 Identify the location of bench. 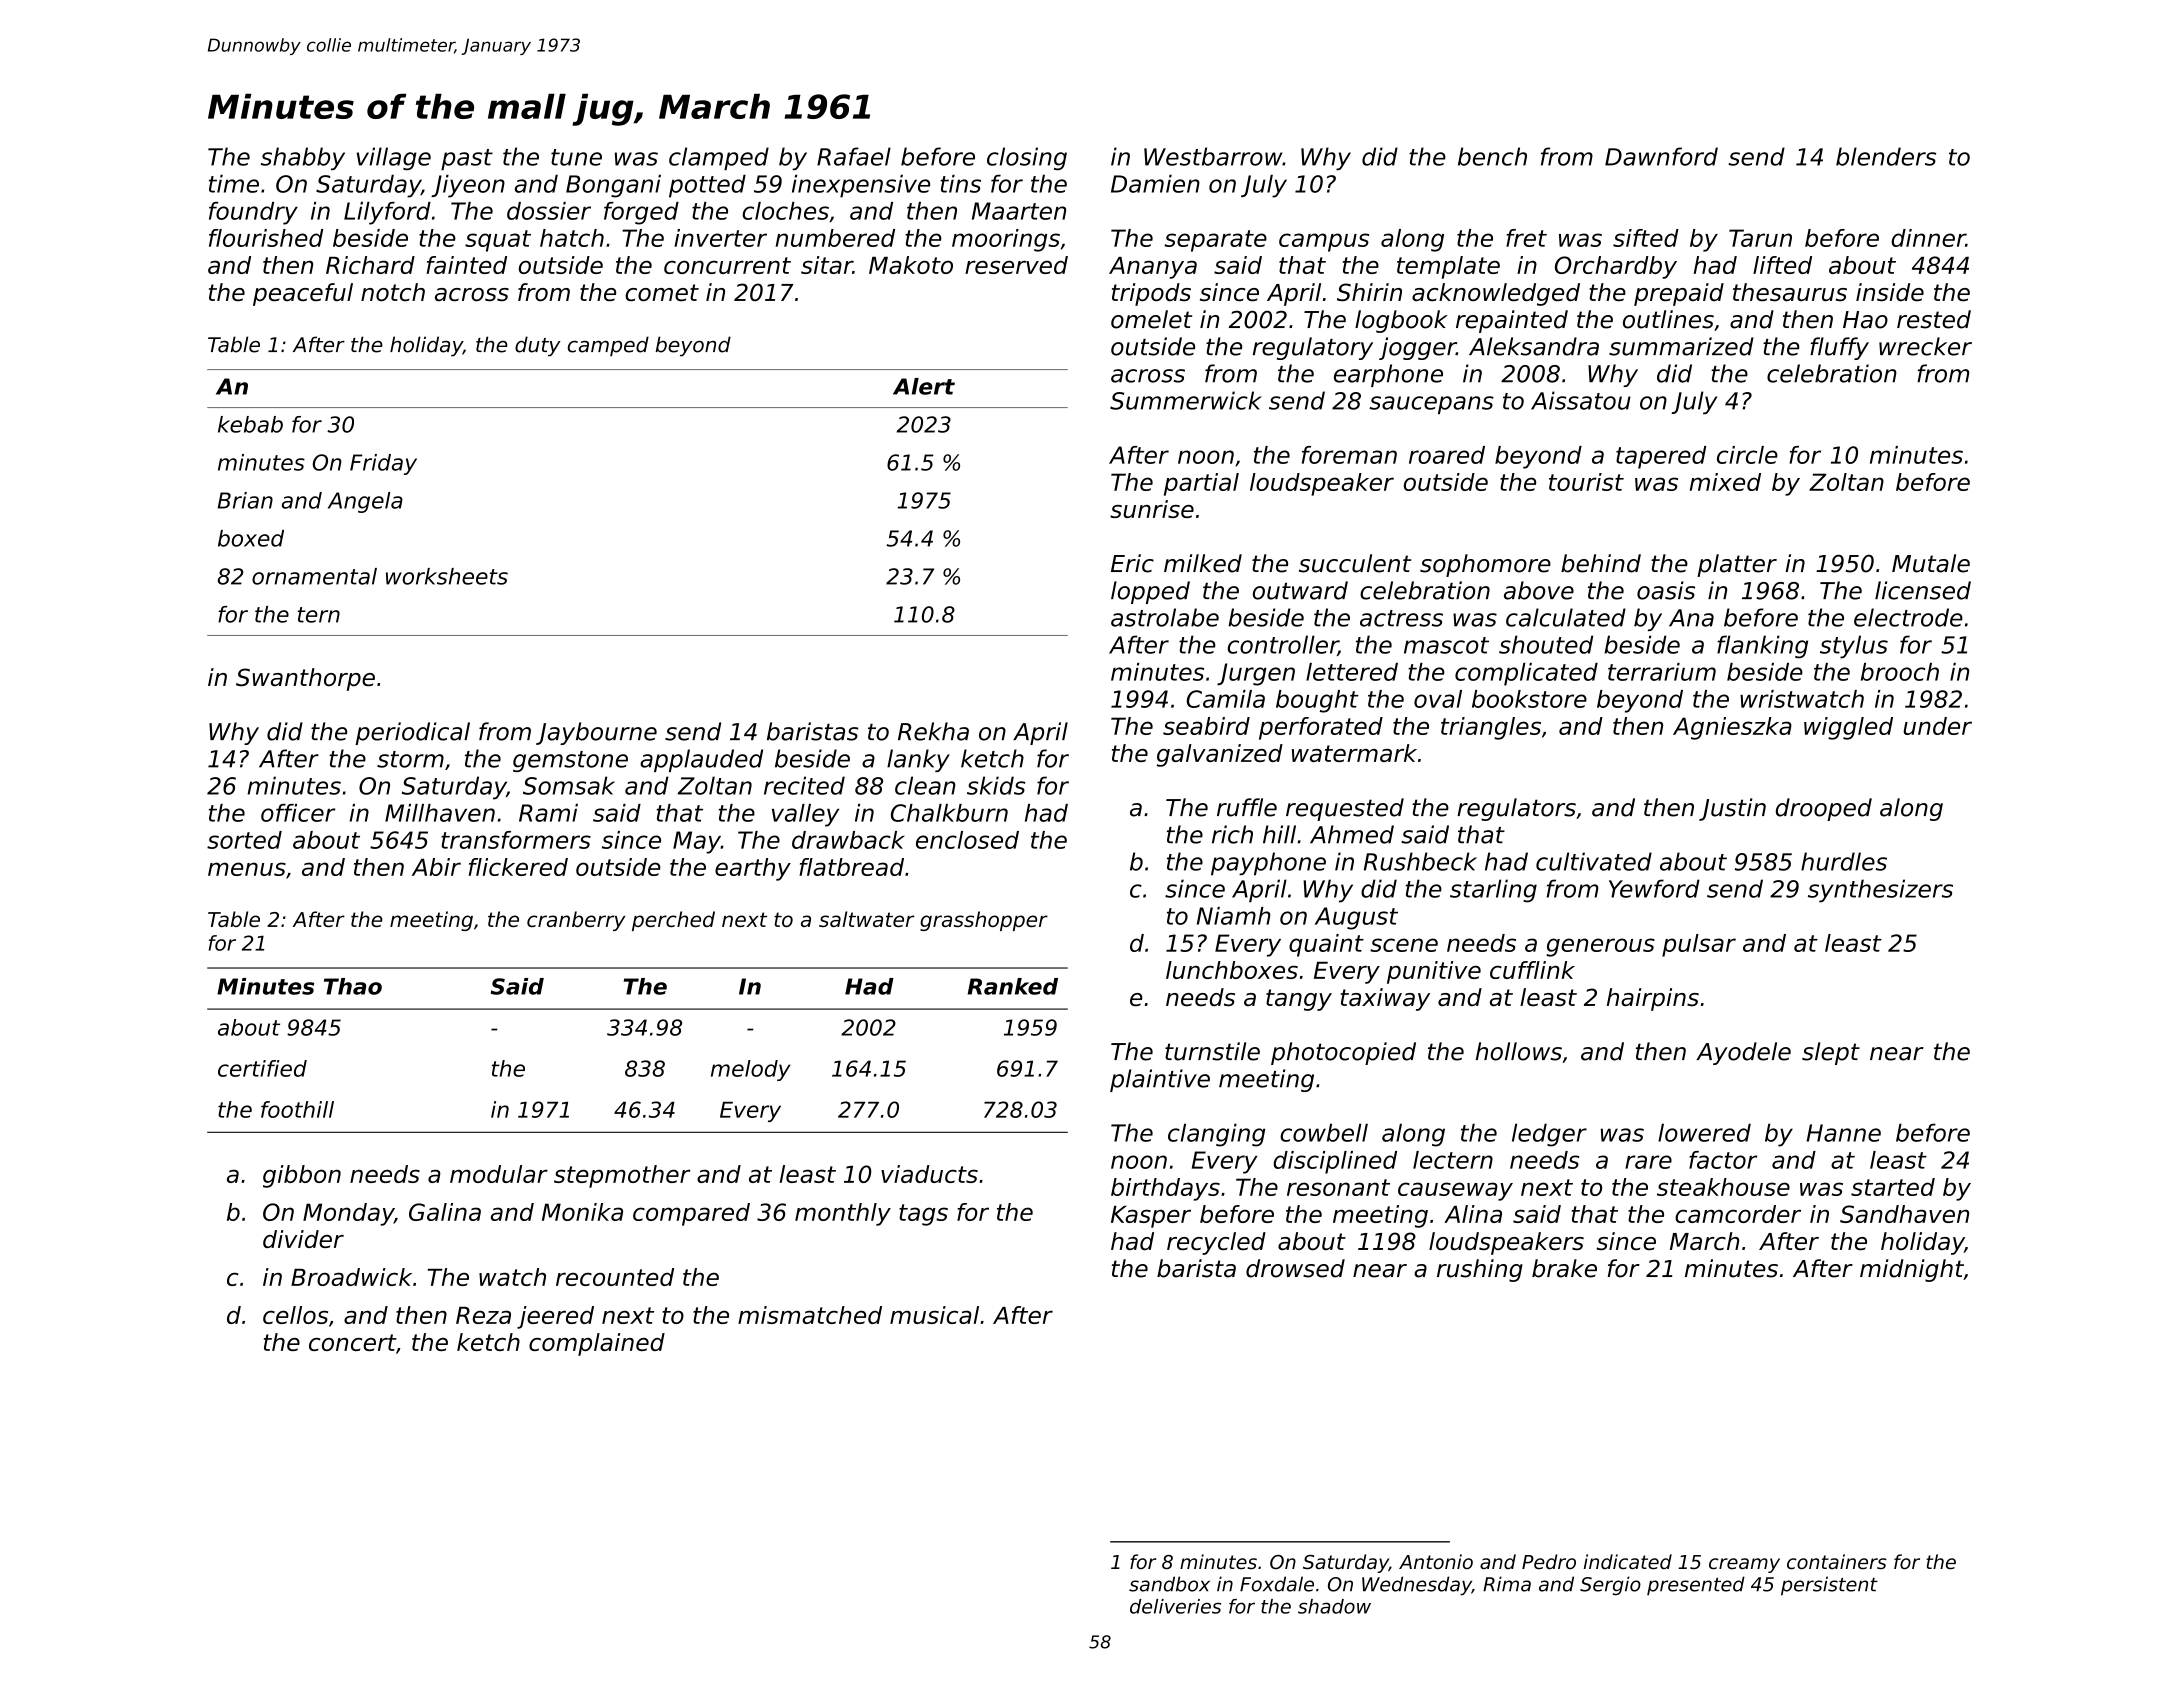
(1492, 156).
